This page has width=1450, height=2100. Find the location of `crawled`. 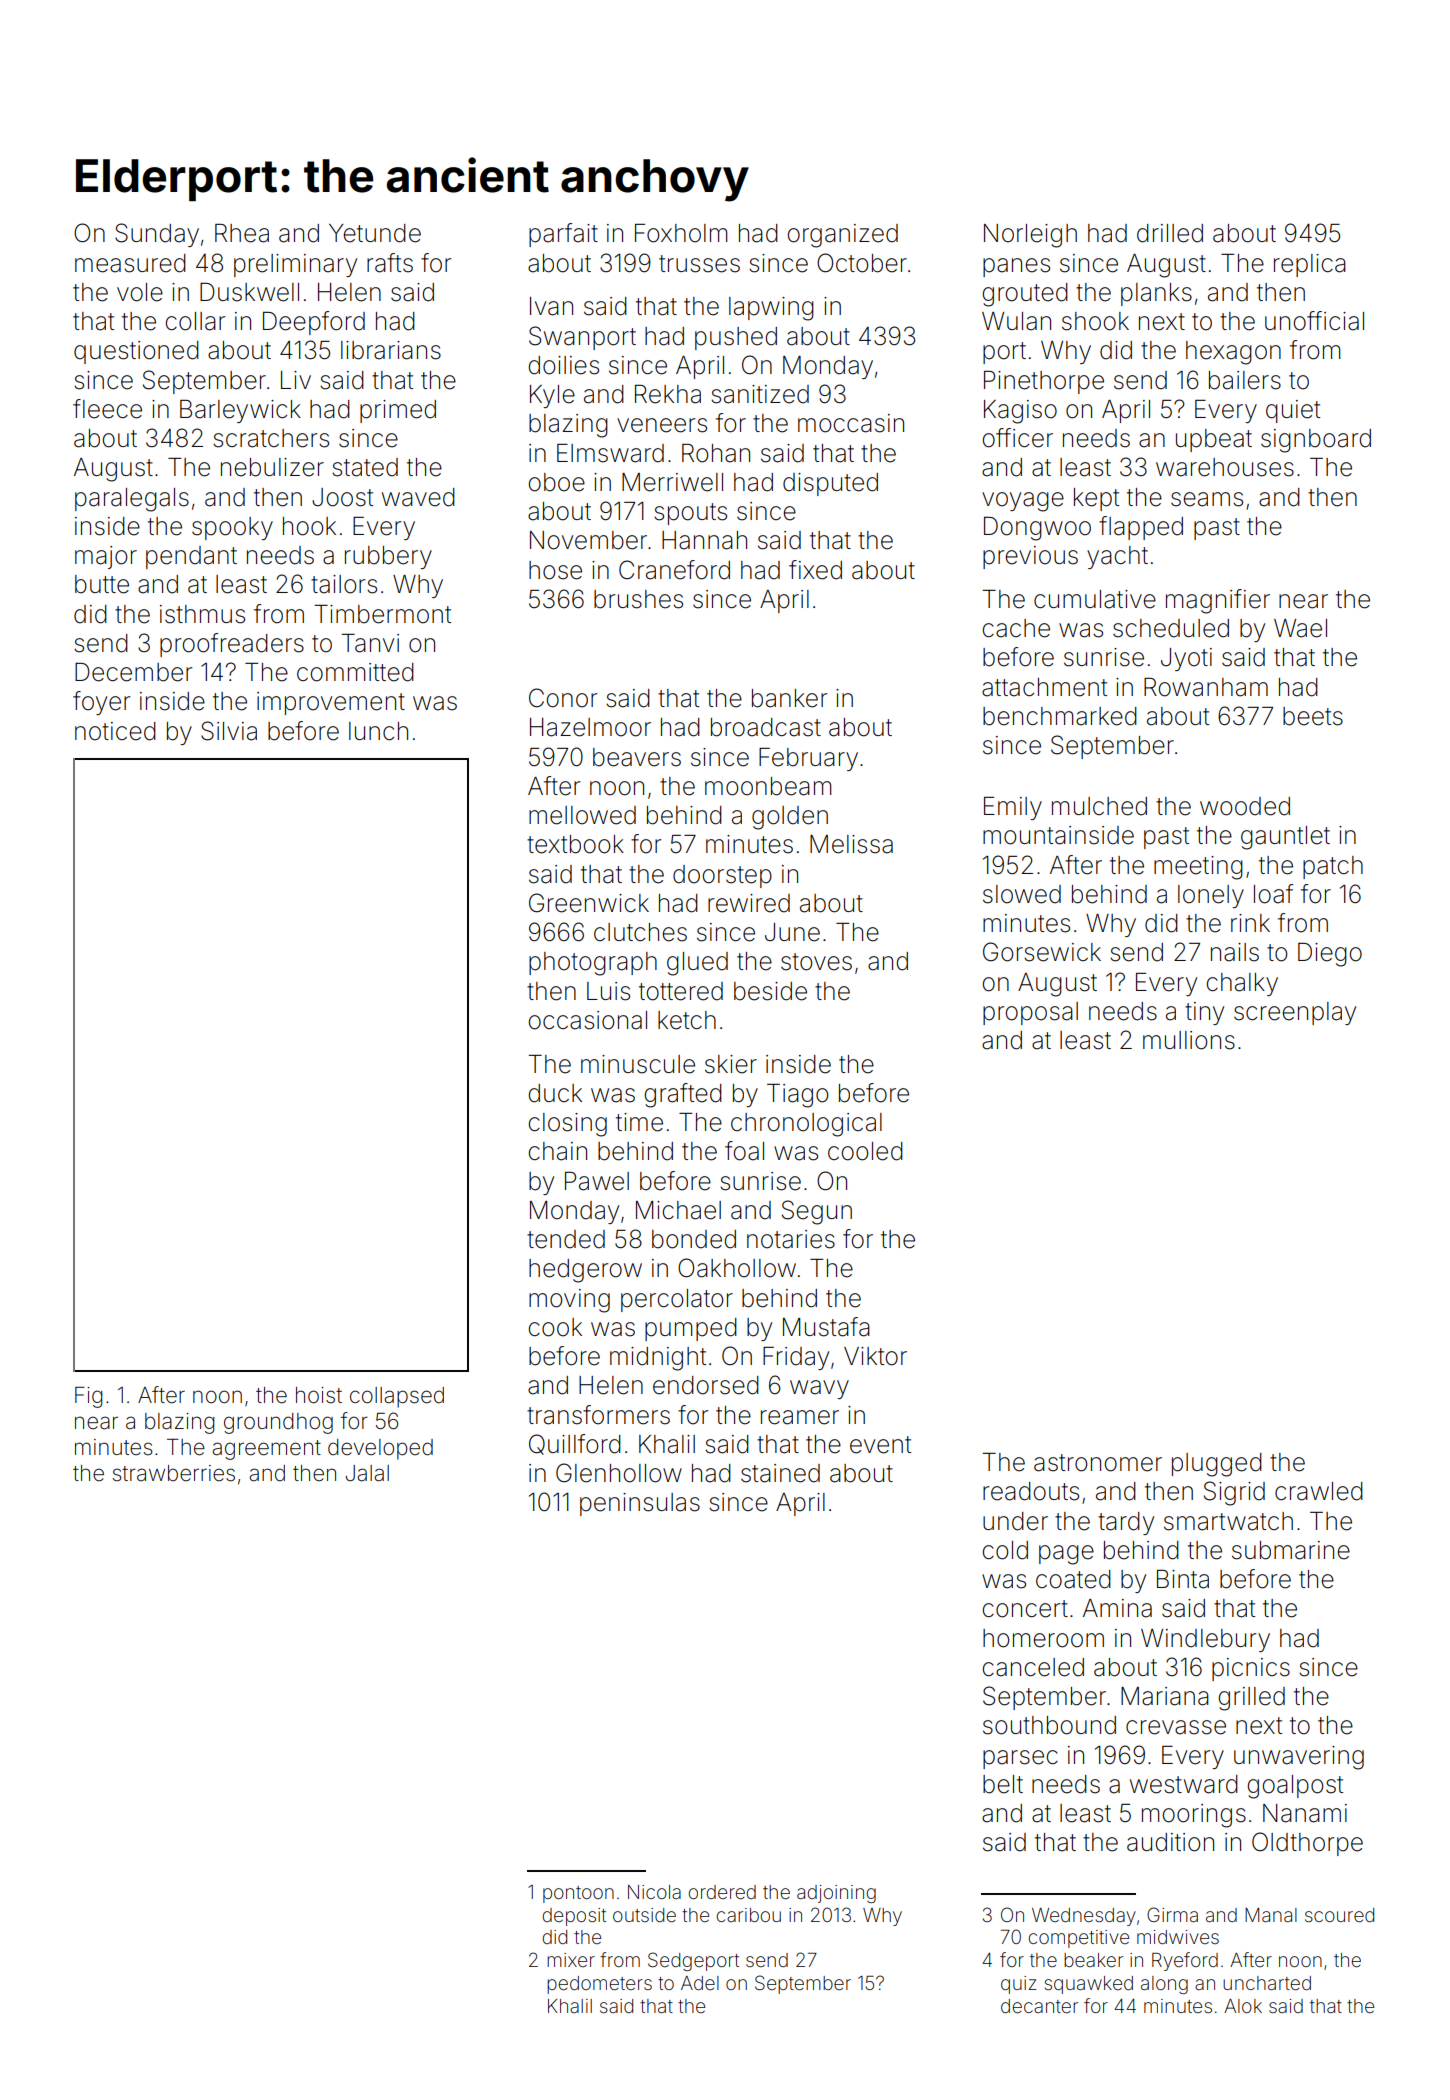

crawled is located at coordinates (1319, 1491).
